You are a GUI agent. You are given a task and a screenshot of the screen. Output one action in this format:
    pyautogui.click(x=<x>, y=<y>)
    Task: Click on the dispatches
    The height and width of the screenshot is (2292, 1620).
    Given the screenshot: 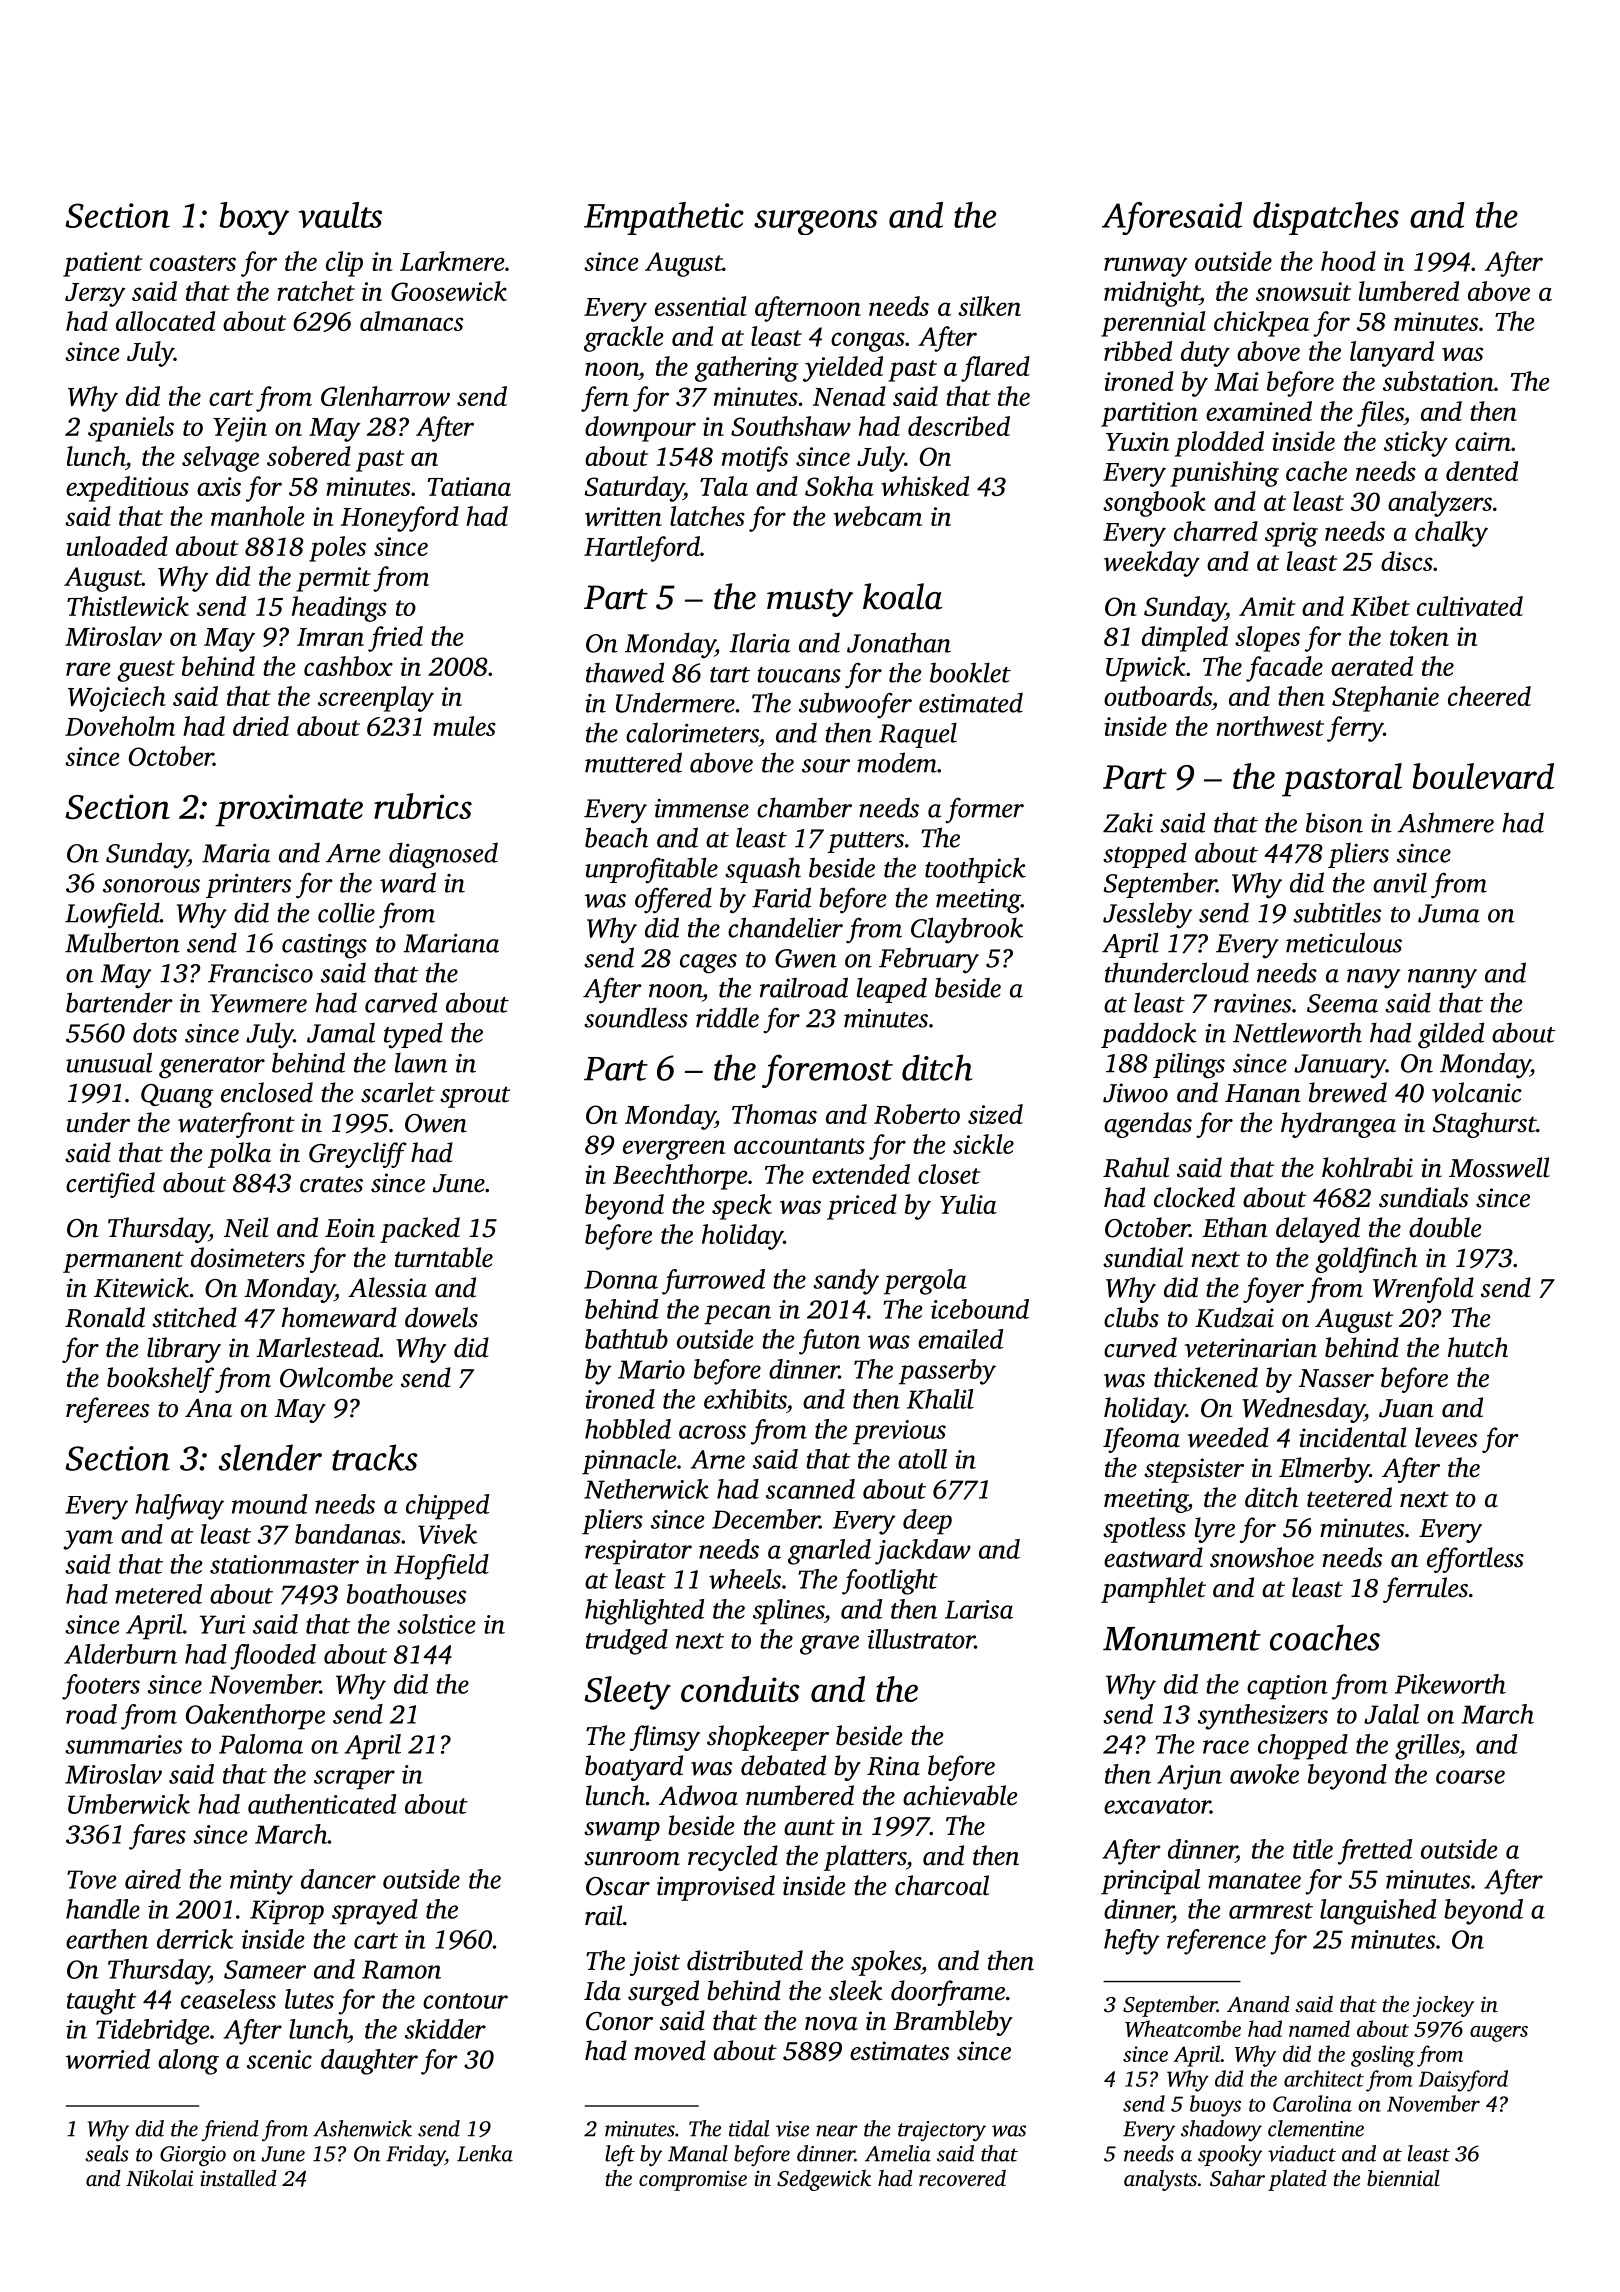 What is the action you would take?
    pyautogui.click(x=1326, y=218)
